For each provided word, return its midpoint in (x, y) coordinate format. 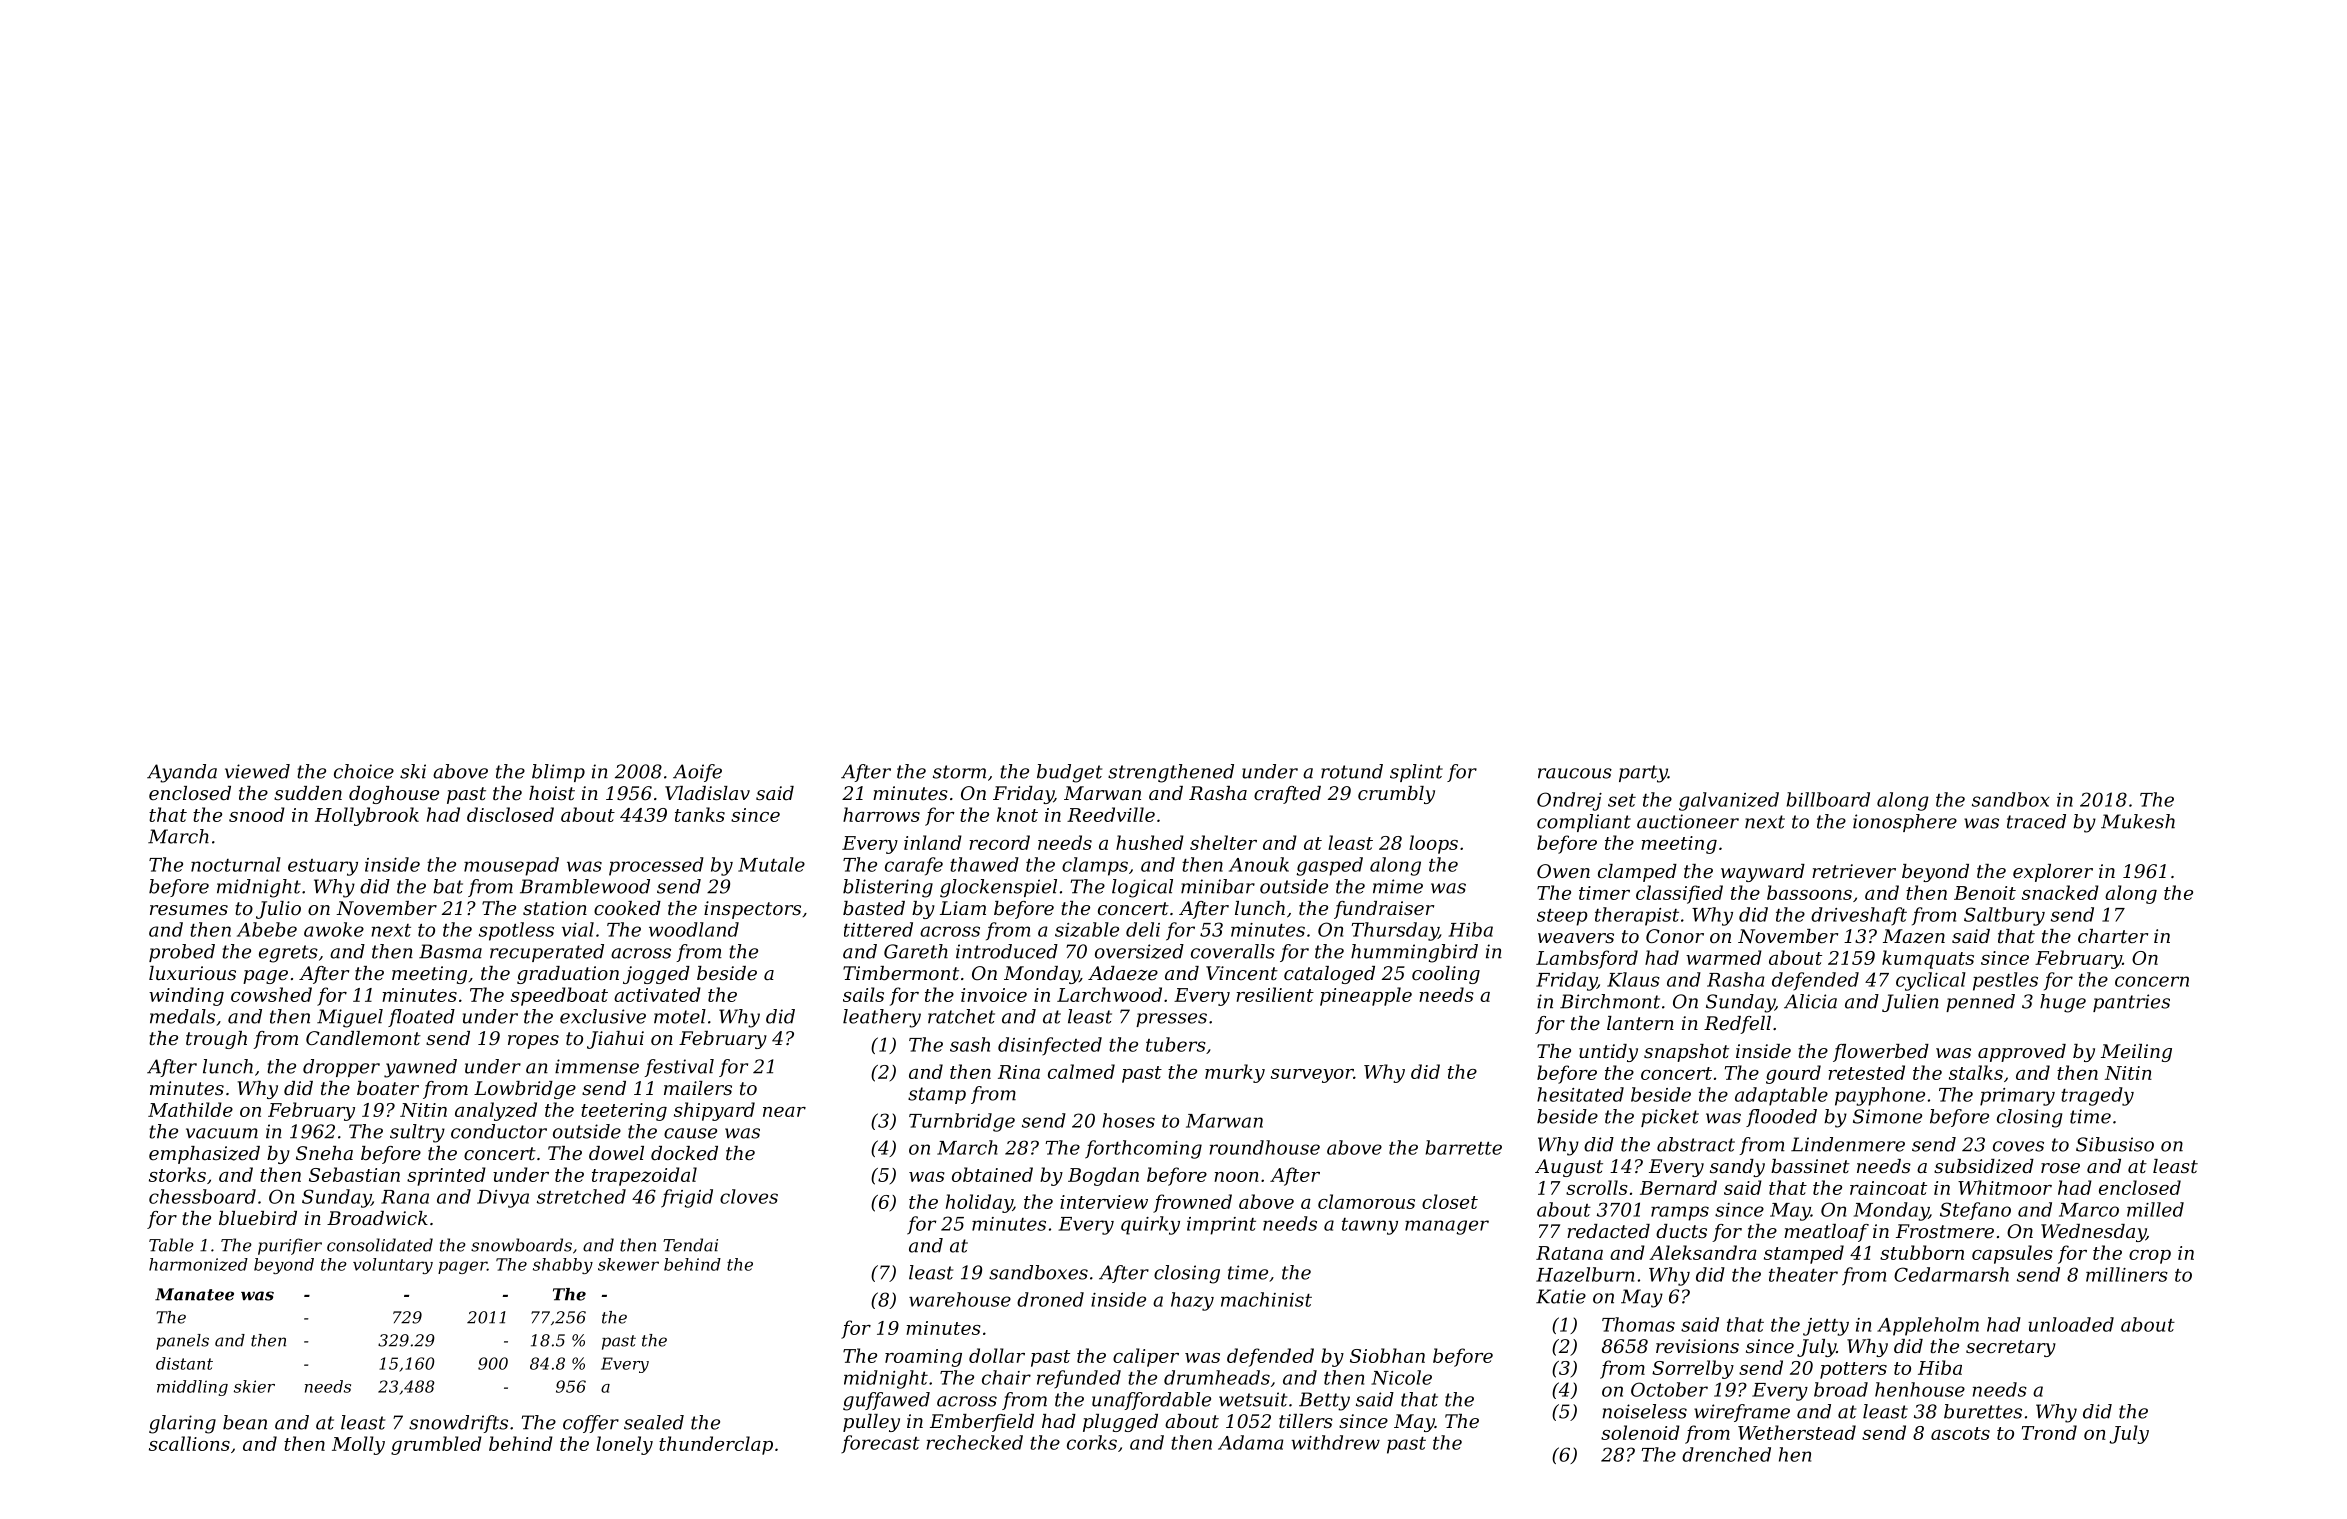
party (1643, 774)
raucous (1575, 773)
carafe (914, 866)
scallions (189, 1443)
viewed (257, 771)
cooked (627, 908)
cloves (749, 1196)
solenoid (1640, 1432)
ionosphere (1905, 823)
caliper (1146, 1357)
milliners (2127, 1274)
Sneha (324, 1153)
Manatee (194, 1294)
